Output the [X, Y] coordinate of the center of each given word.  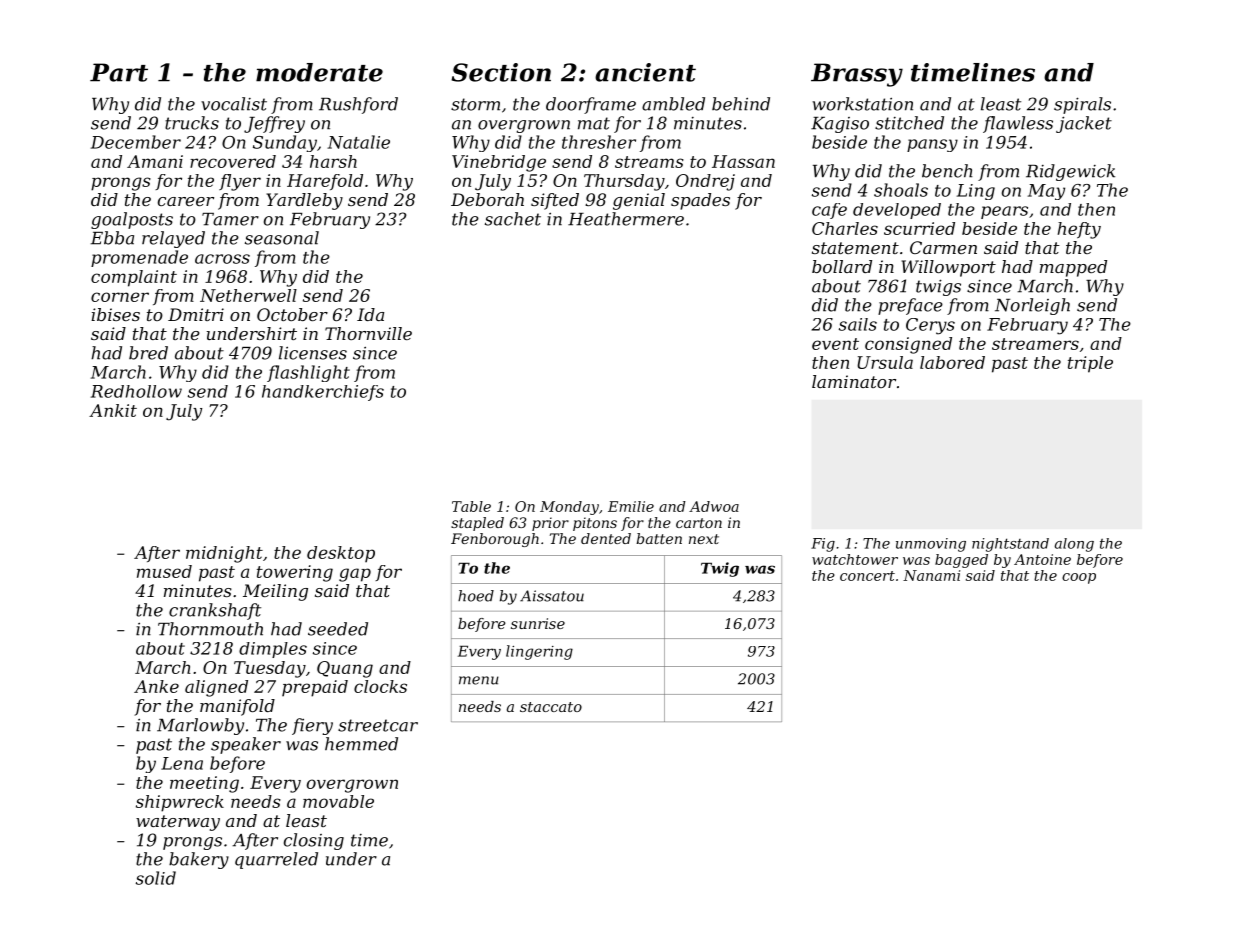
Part [119, 72]
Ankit [113, 410]
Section [501, 72]
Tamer [230, 219]
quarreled [276, 860]
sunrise [538, 623]
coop [1079, 578]
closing [314, 841]
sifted [555, 201]
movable [338, 801]
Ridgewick [1070, 172]
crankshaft [215, 611]
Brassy [857, 75]
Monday [569, 508]
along [1074, 545]
